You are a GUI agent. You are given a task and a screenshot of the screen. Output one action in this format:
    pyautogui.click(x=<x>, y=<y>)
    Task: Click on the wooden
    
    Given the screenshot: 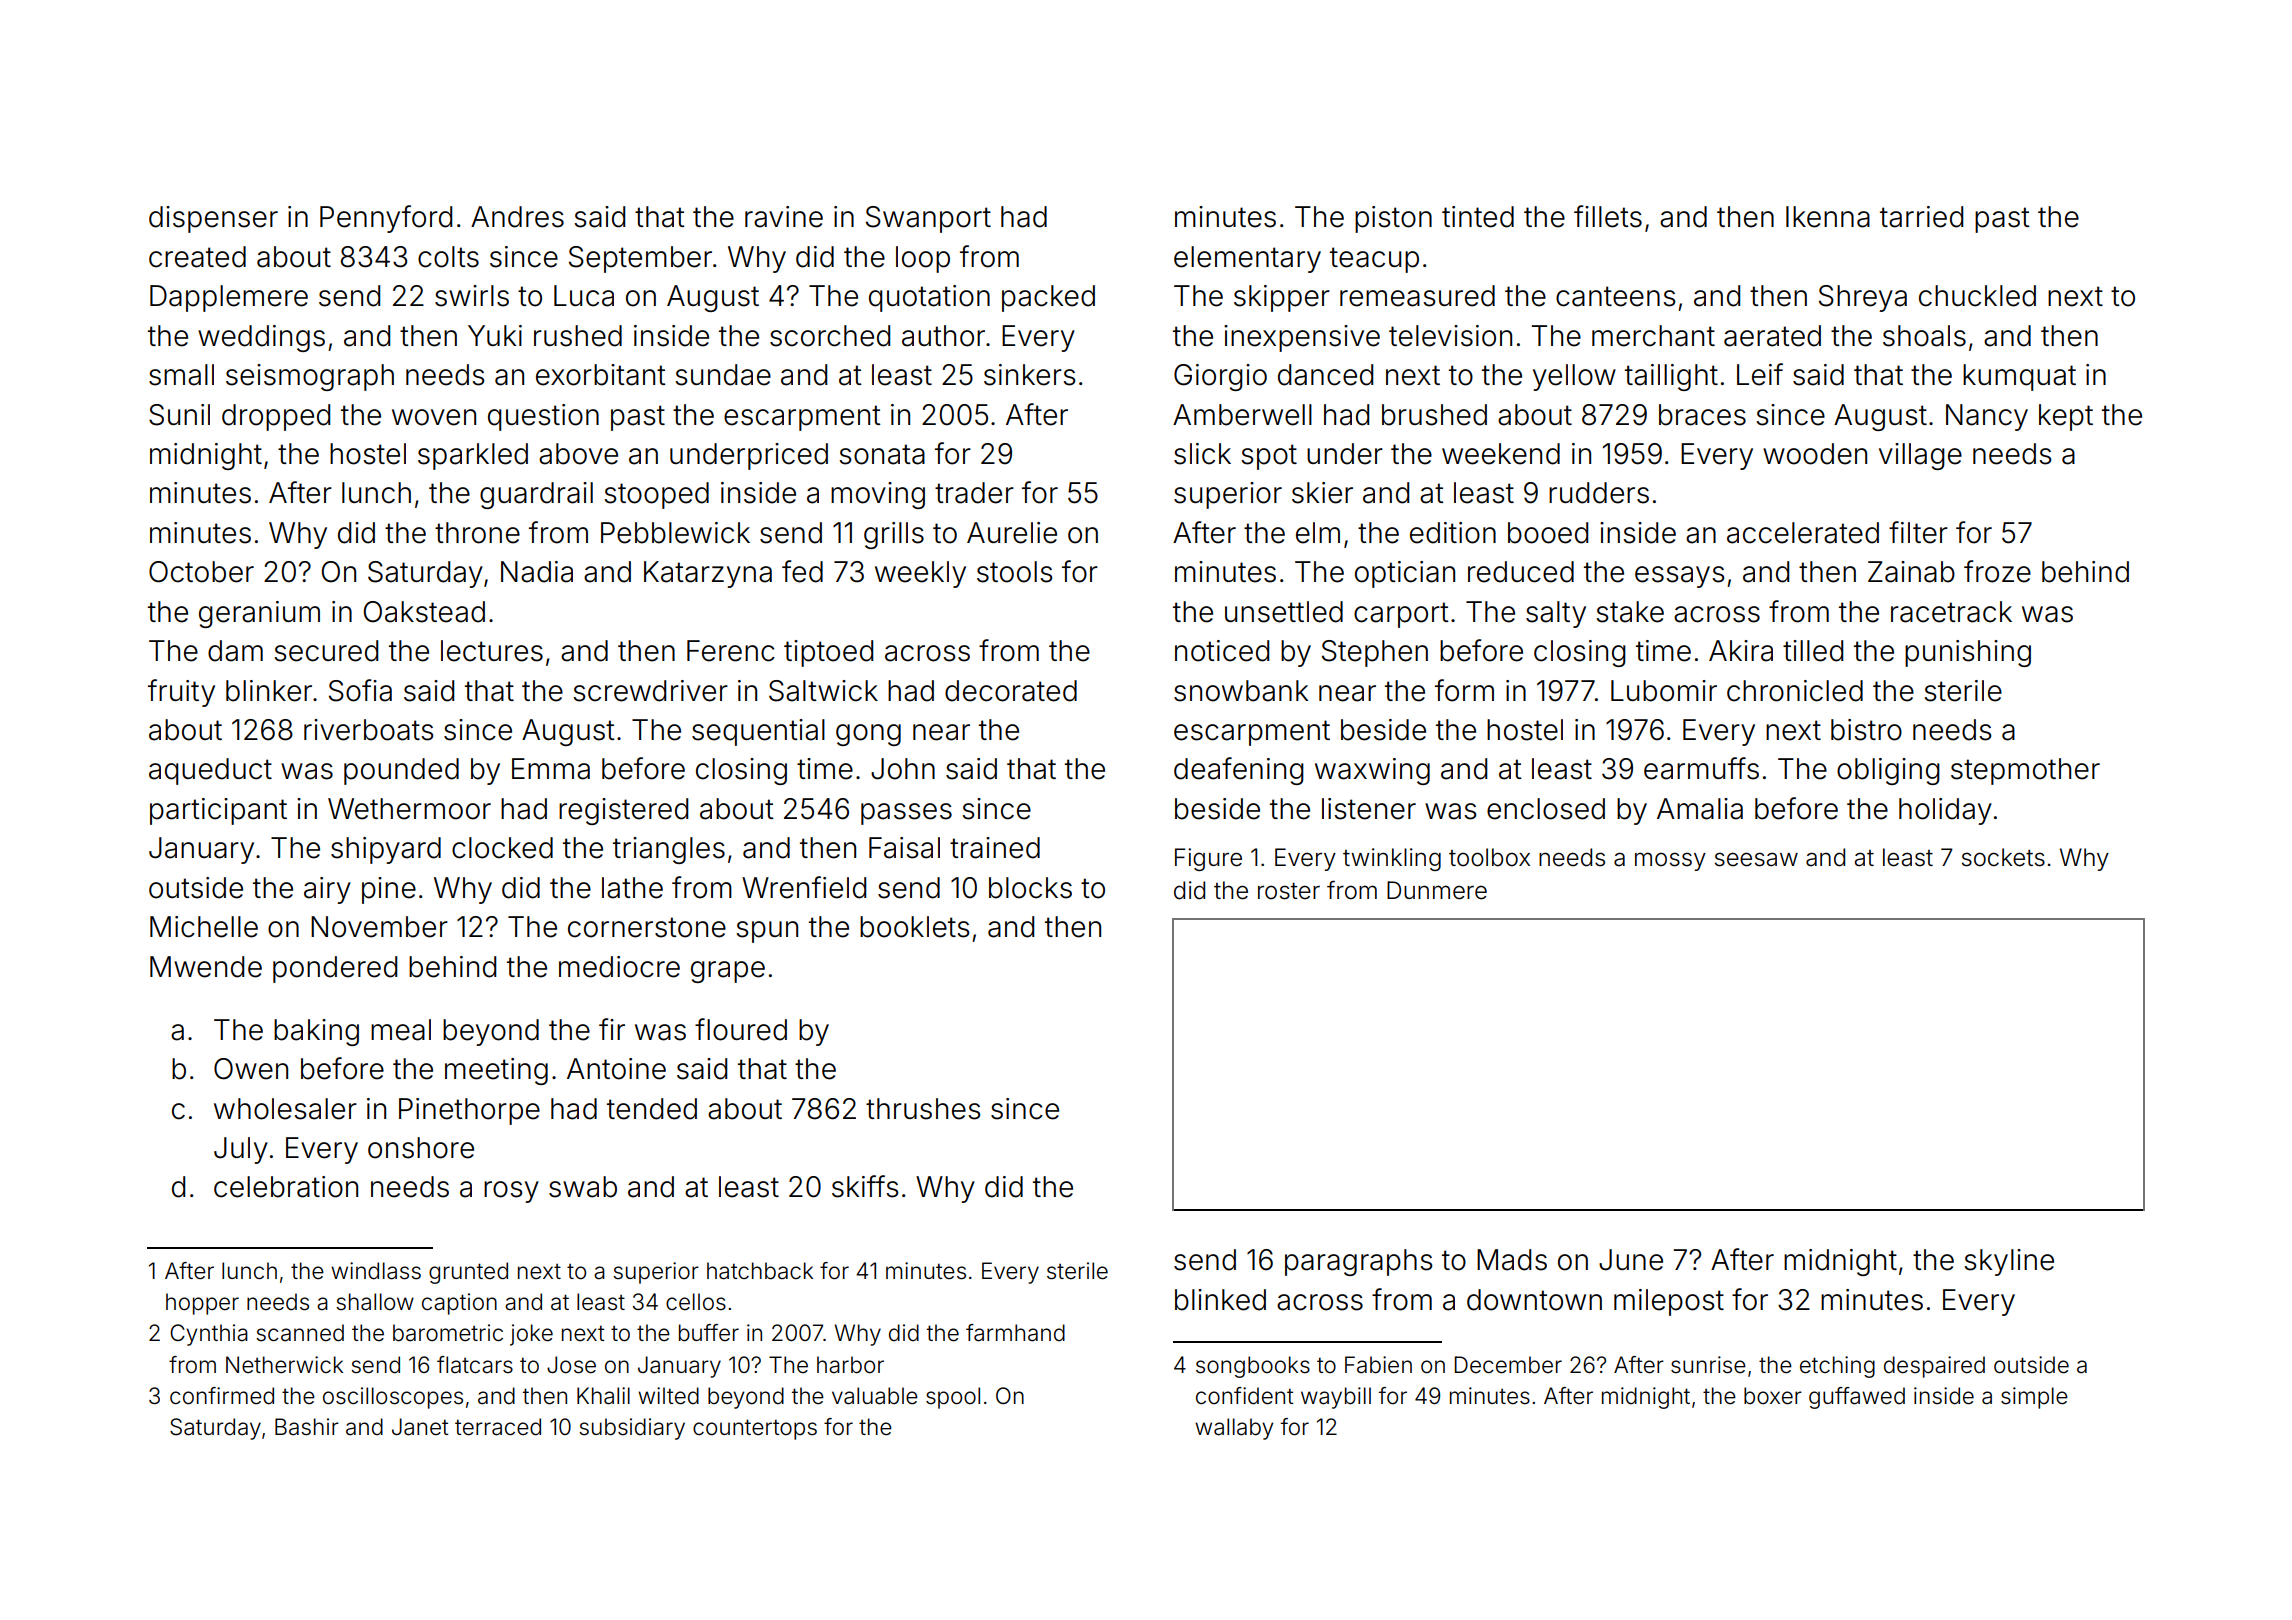 What is the action you would take?
    pyautogui.click(x=1815, y=454)
